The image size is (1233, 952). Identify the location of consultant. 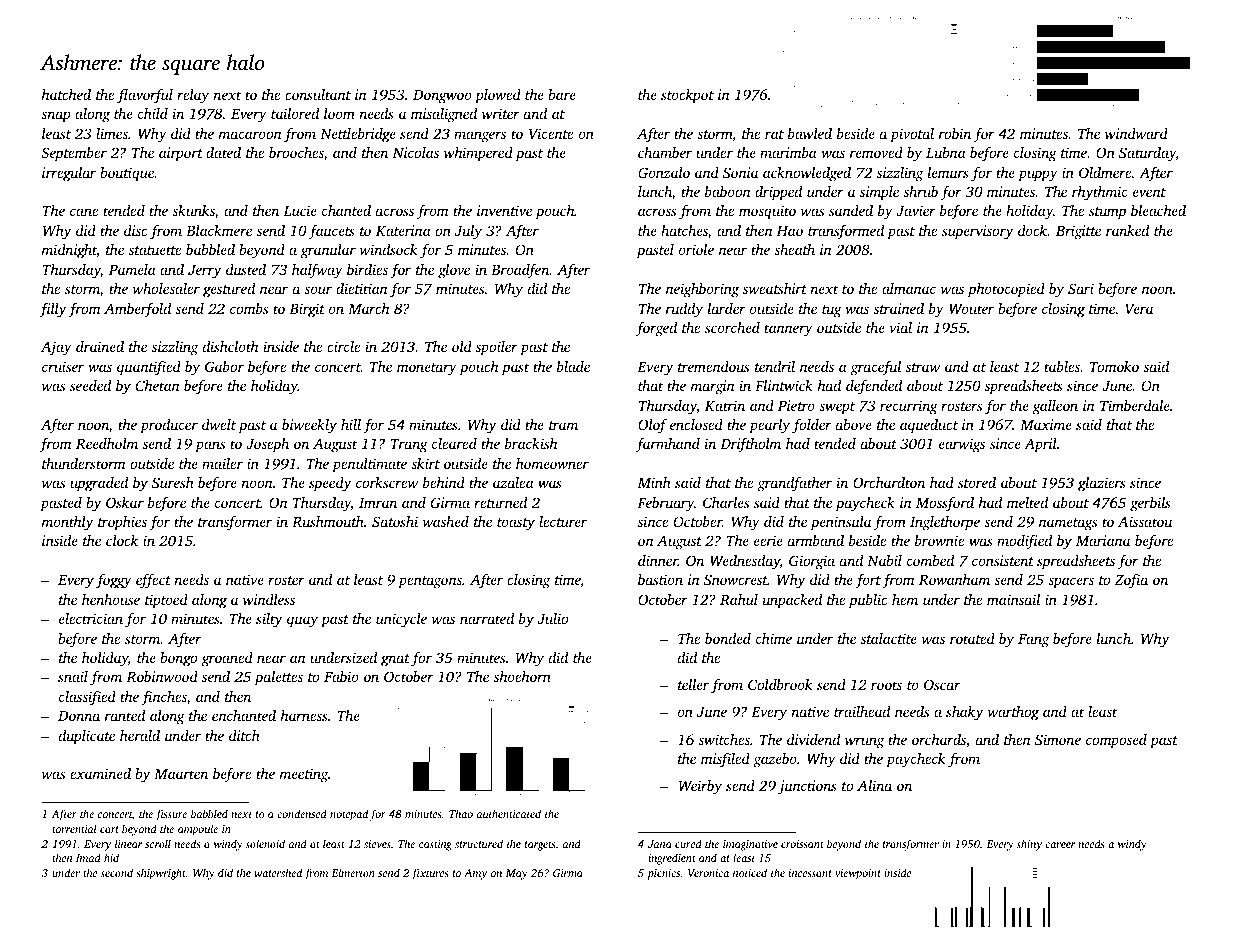
(318, 94).
